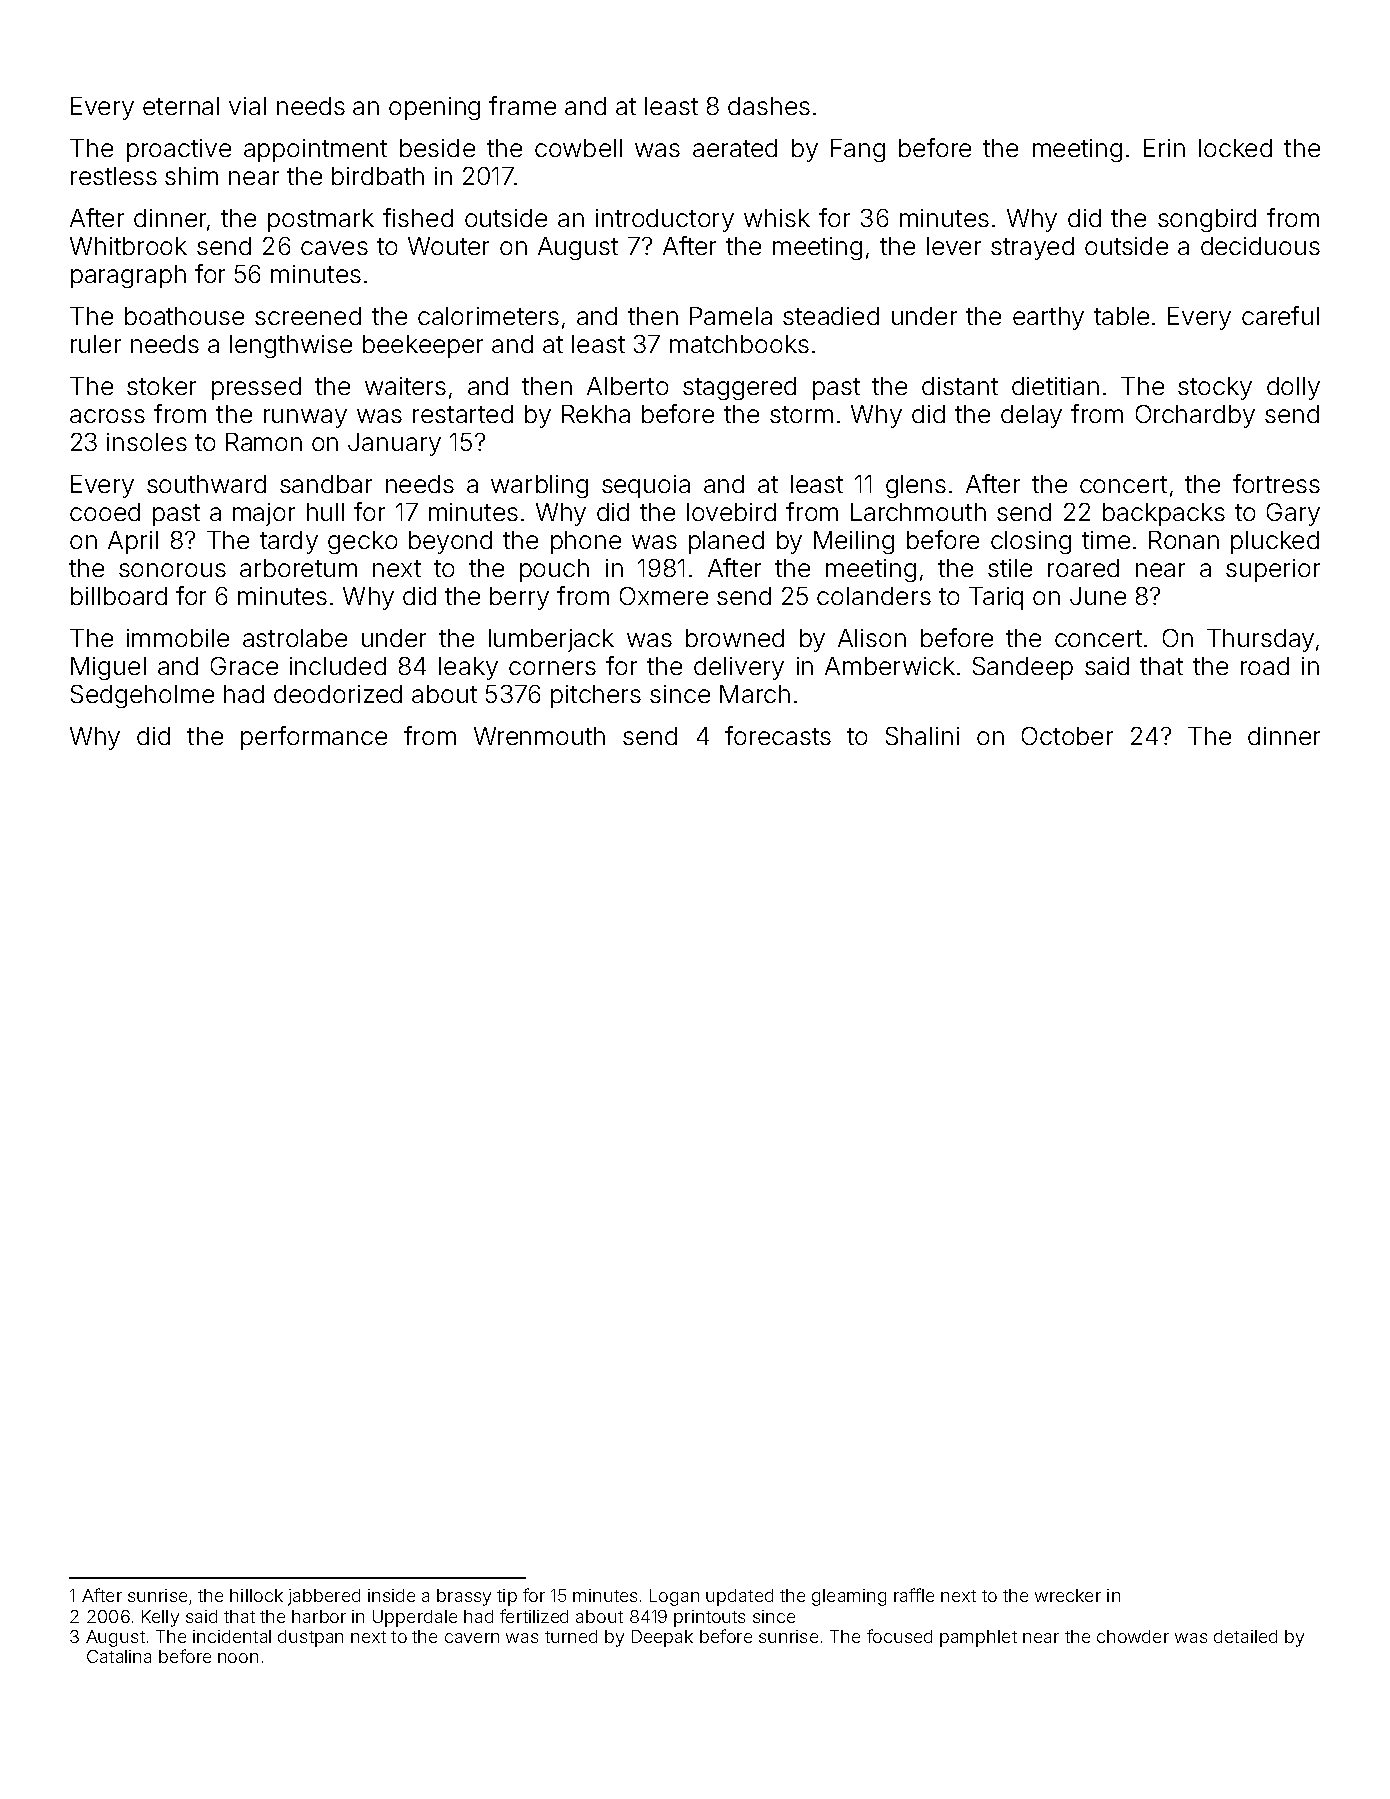  Describe the element at coordinates (1031, 416) in the screenshot. I see `delay` at that location.
